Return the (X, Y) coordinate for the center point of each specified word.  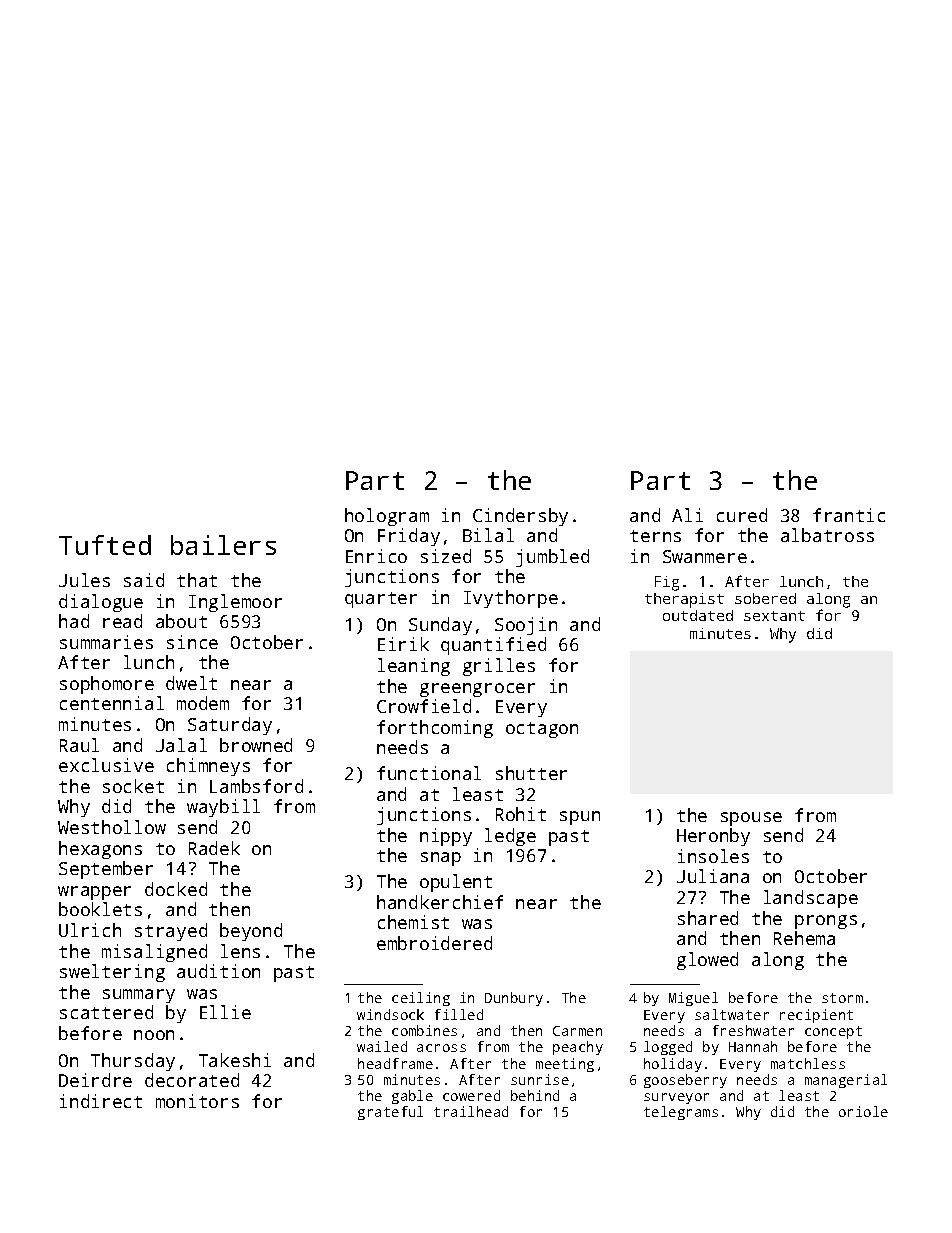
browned (256, 745)
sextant (774, 616)
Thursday (133, 1062)
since (192, 642)
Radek (214, 848)
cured (742, 515)
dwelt (191, 683)
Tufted (105, 545)
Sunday (440, 626)
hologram (387, 517)
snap (441, 859)
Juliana (713, 876)
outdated (698, 615)
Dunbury (514, 999)
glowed (707, 961)
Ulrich (90, 930)
